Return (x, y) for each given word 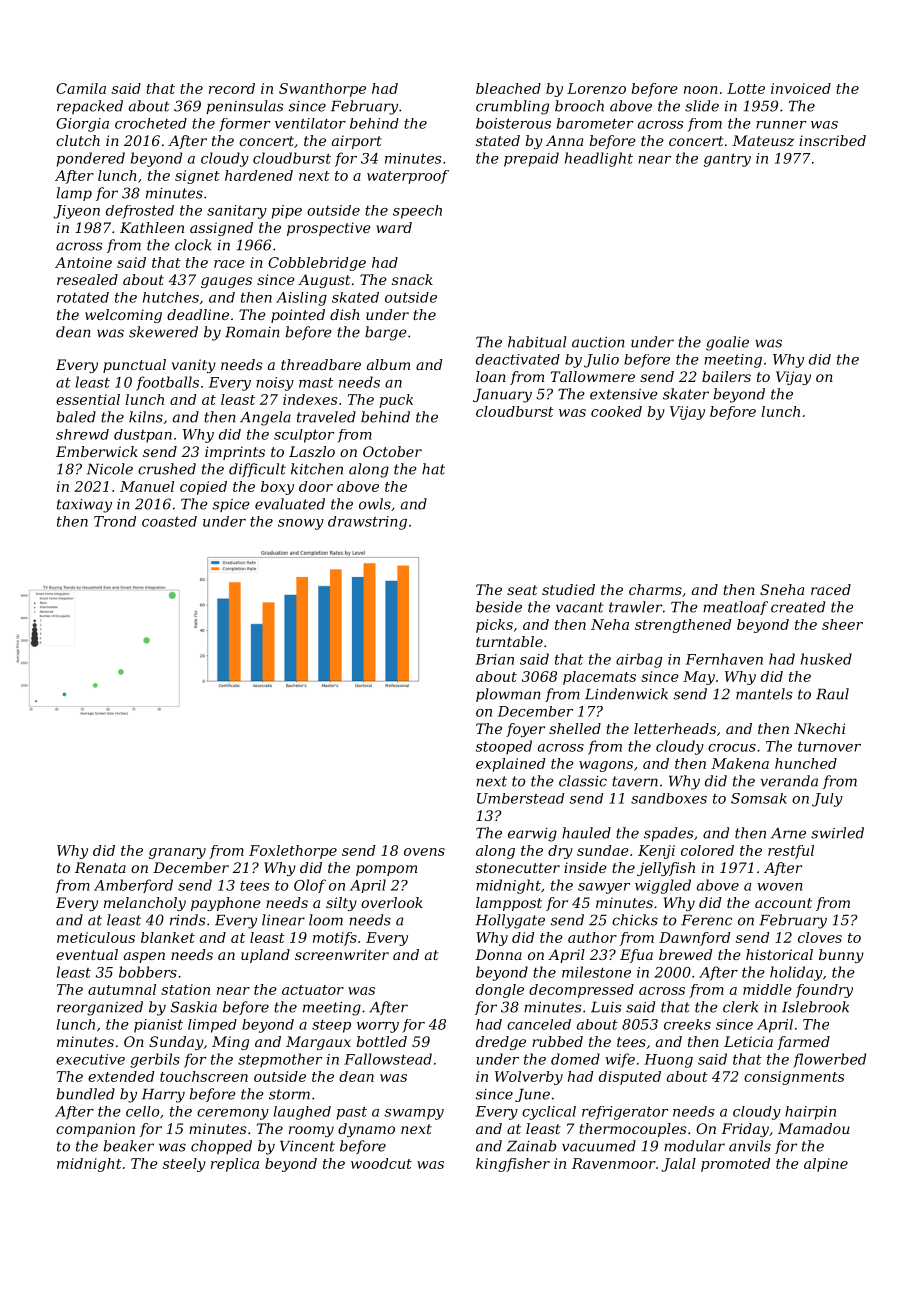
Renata (100, 867)
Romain (252, 332)
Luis (606, 1007)
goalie (727, 343)
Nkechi (819, 728)
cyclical (549, 1113)
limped (212, 1026)
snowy (301, 524)
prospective (329, 229)
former (244, 125)
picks (494, 626)
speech (417, 212)
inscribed (832, 140)
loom (326, 920)
